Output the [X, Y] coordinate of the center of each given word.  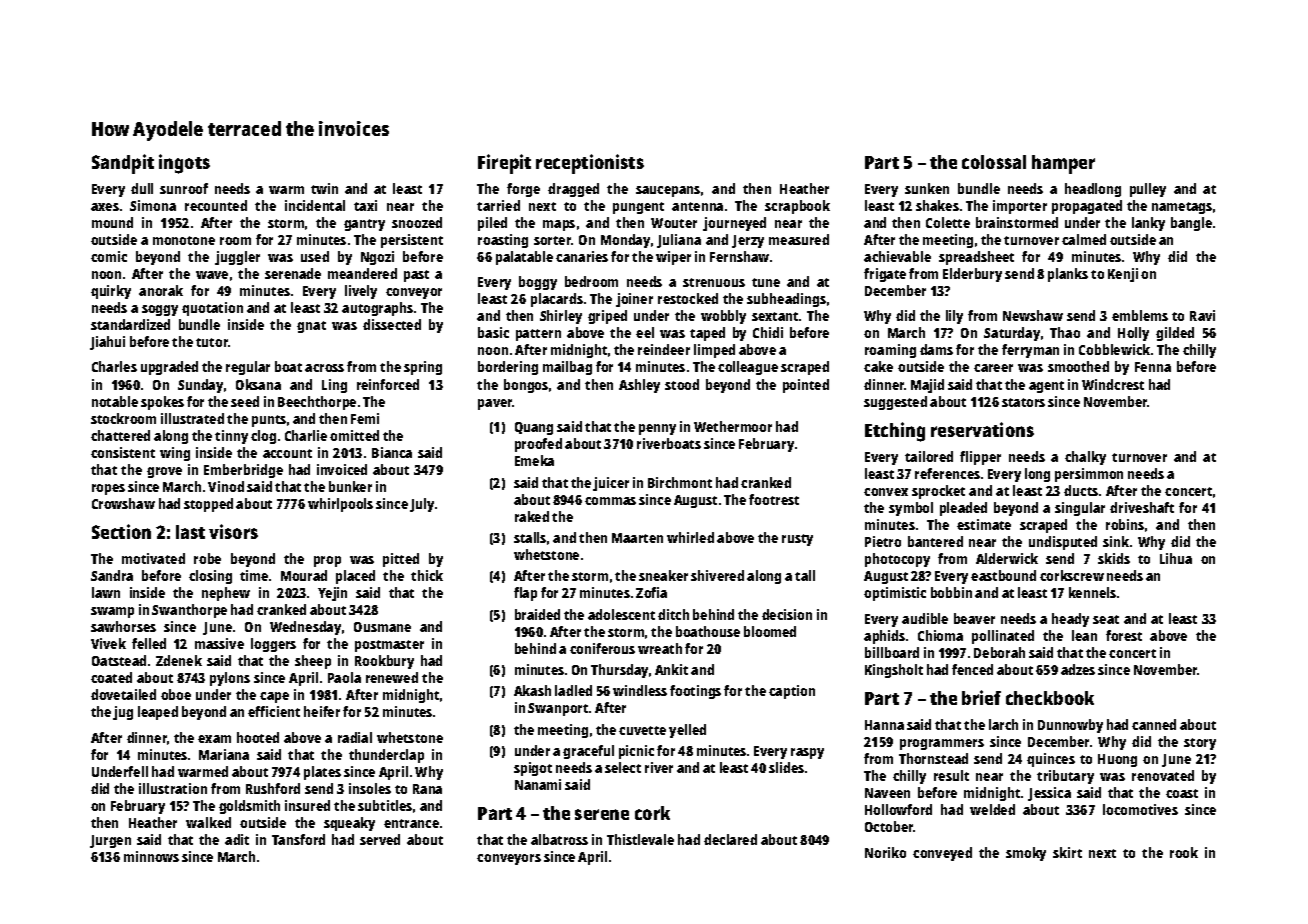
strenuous [714, 282]
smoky [1026, 854]
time [254, 575]
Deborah [999, 652]
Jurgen [110, 841]
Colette [948, 222]
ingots [184, 164]
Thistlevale [640, 839]
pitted [401, 560]
